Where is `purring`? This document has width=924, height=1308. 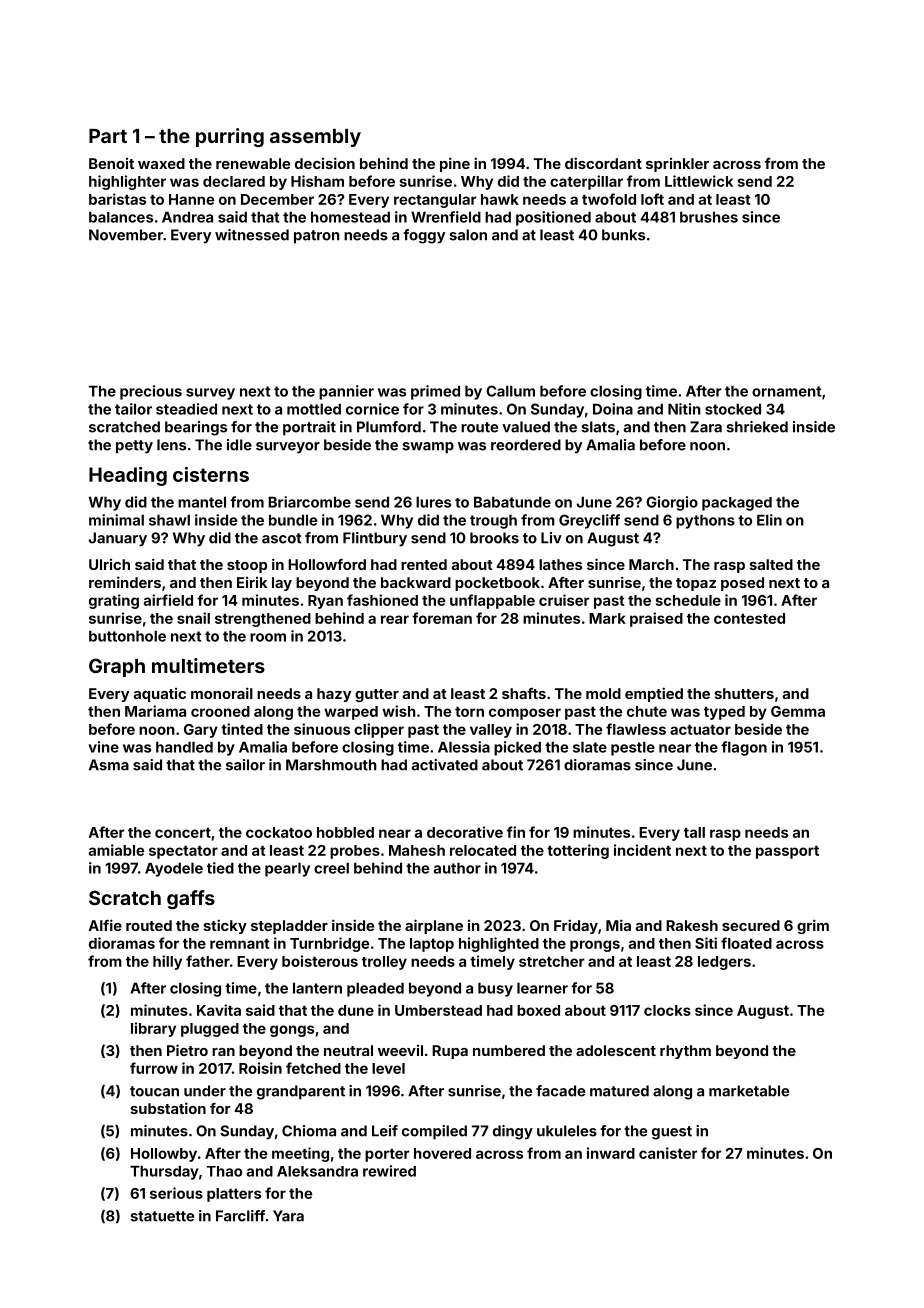
purring is located at coordinates (230, 137).
